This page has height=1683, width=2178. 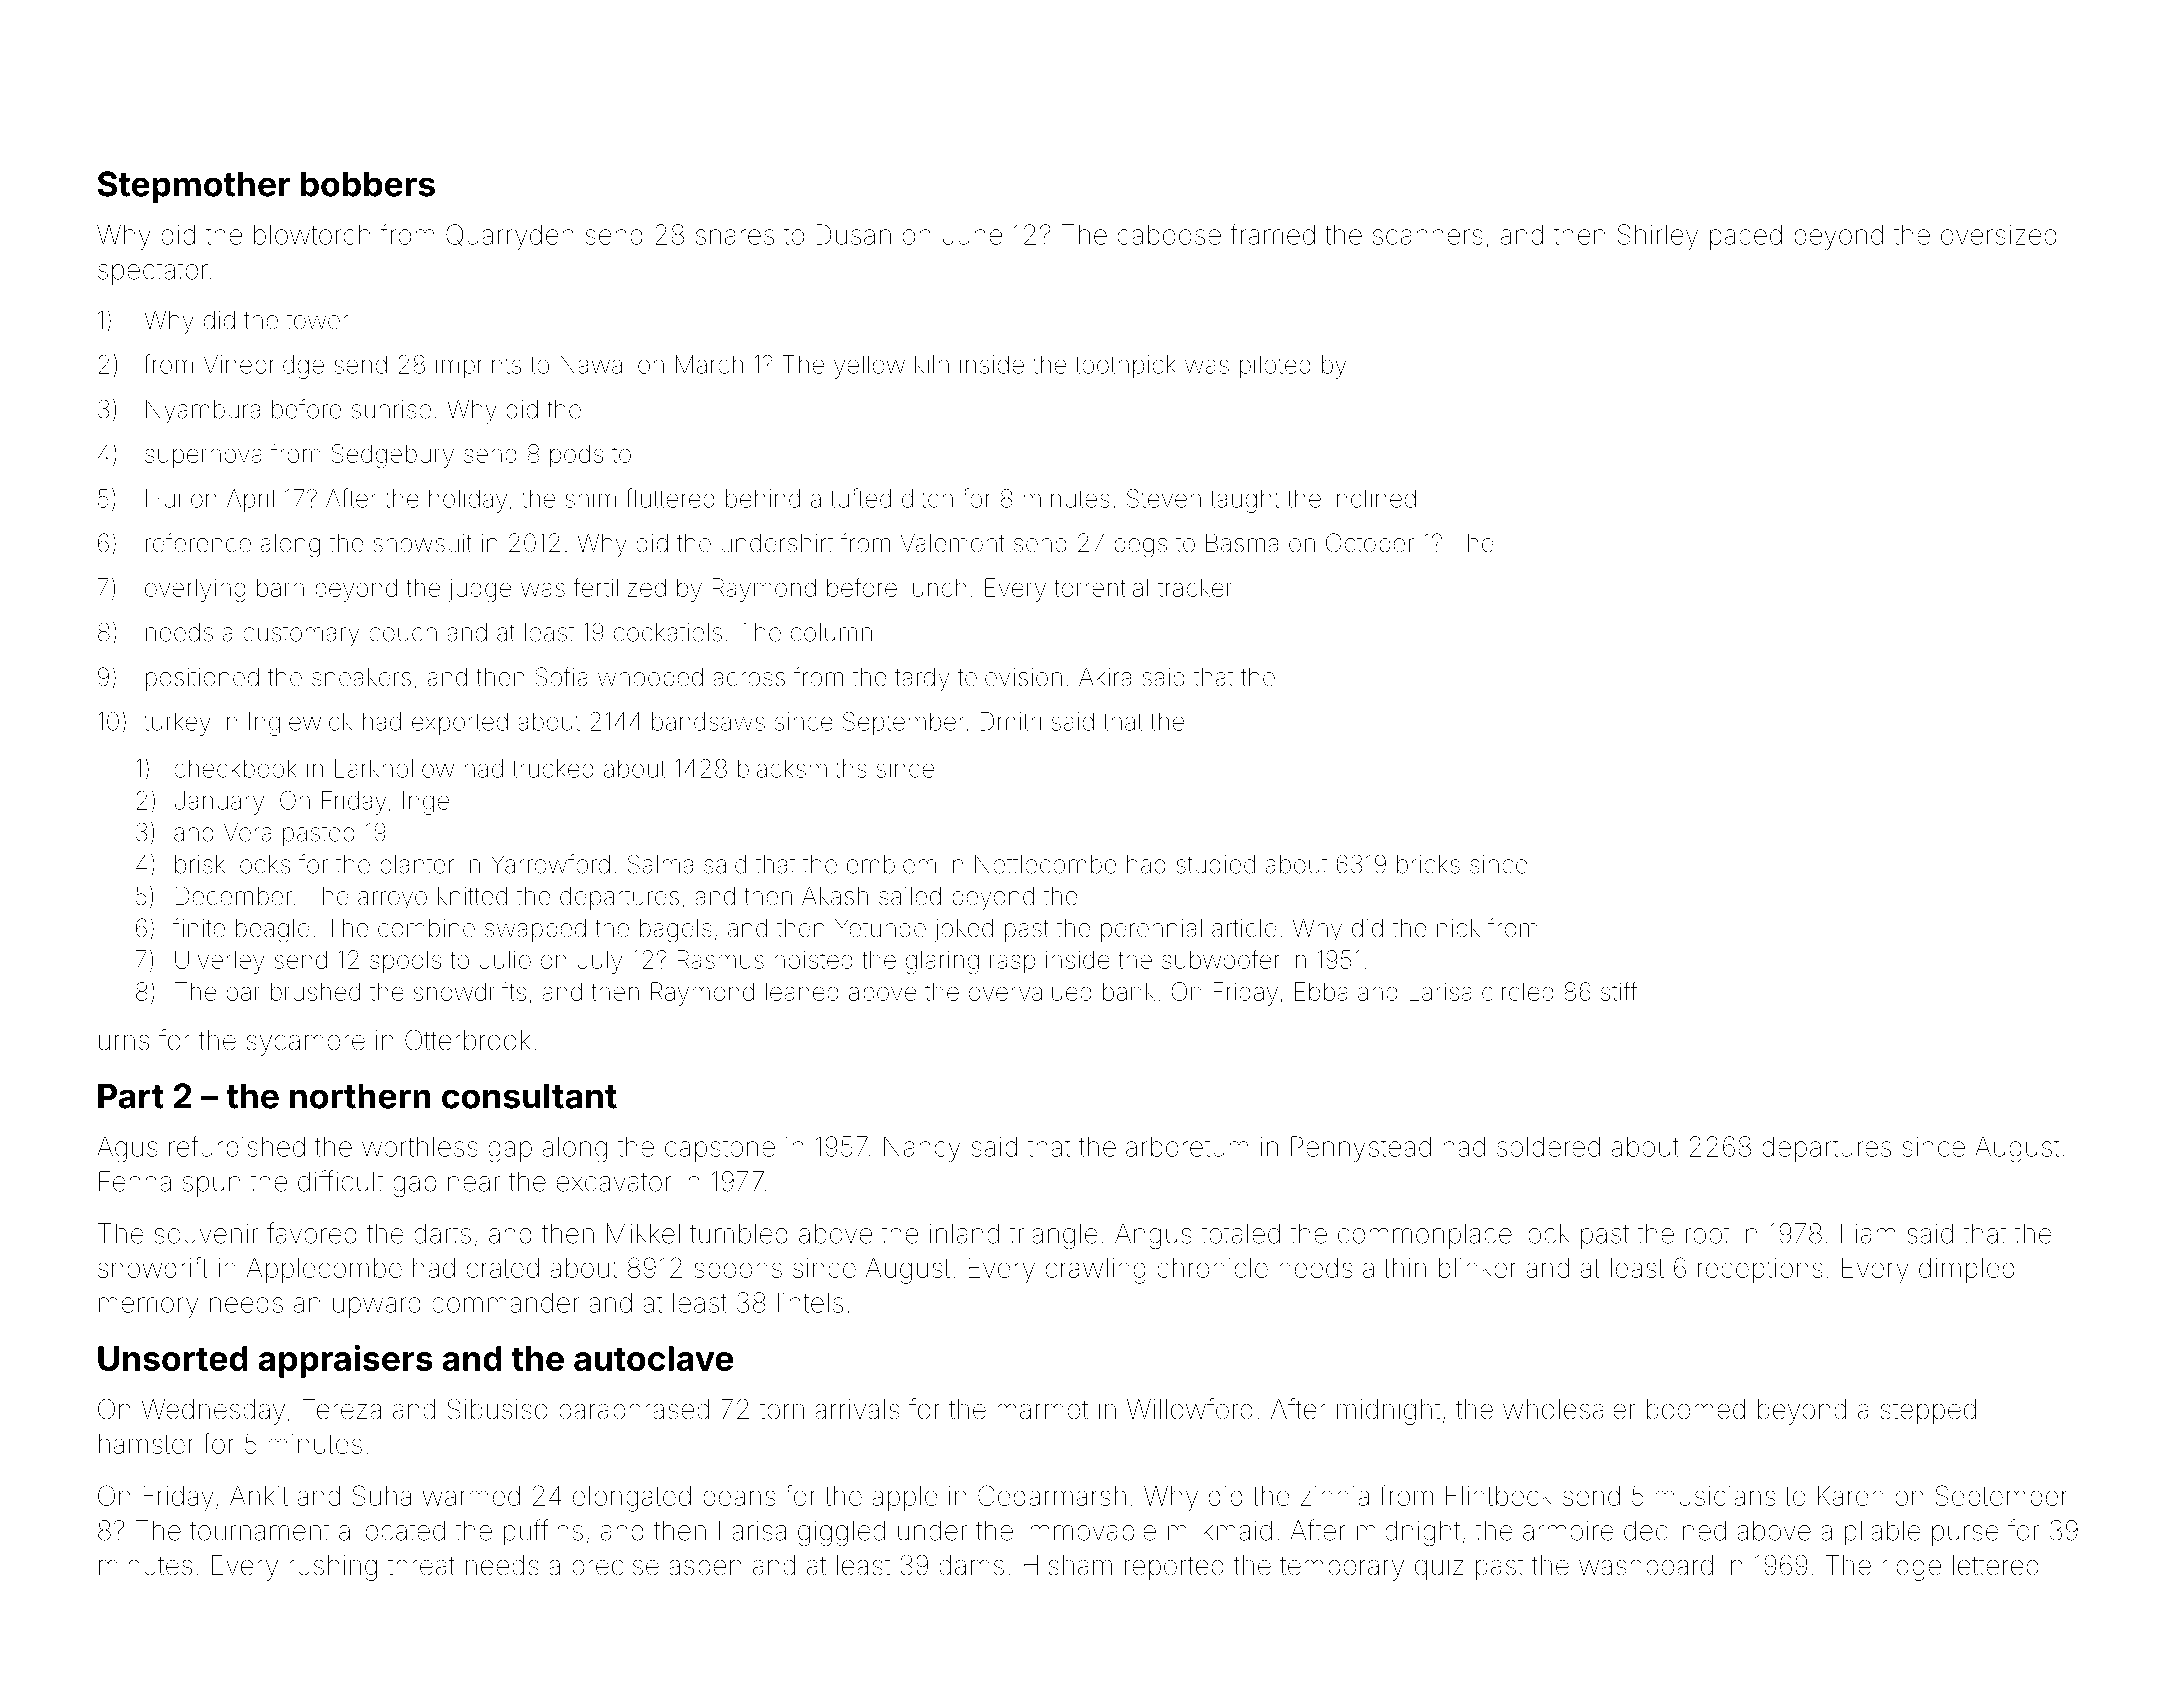 I want to click on perennial, so click(x=1151, y=930).
